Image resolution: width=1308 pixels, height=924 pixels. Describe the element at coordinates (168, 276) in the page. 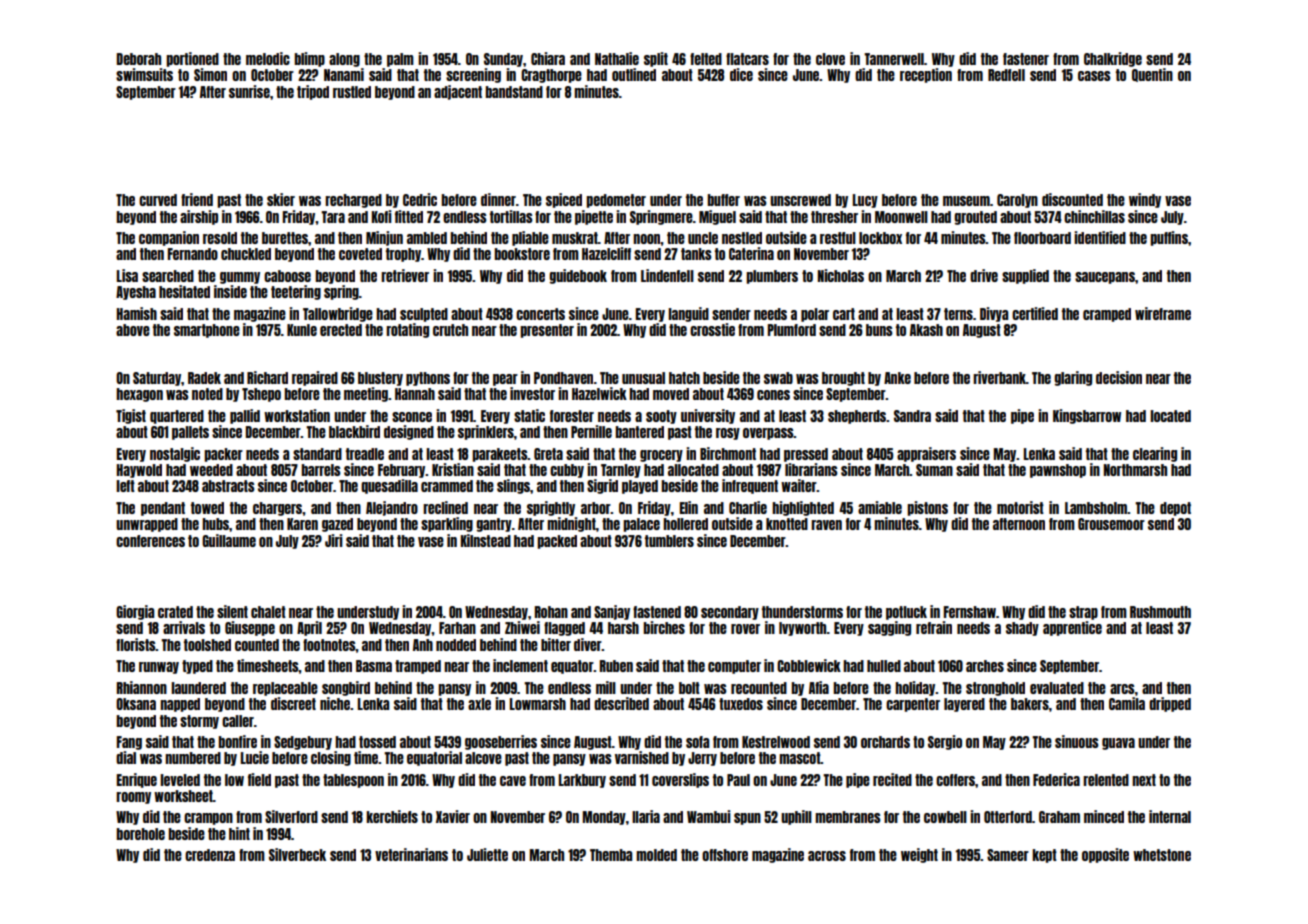

I see `searched` at that location.
